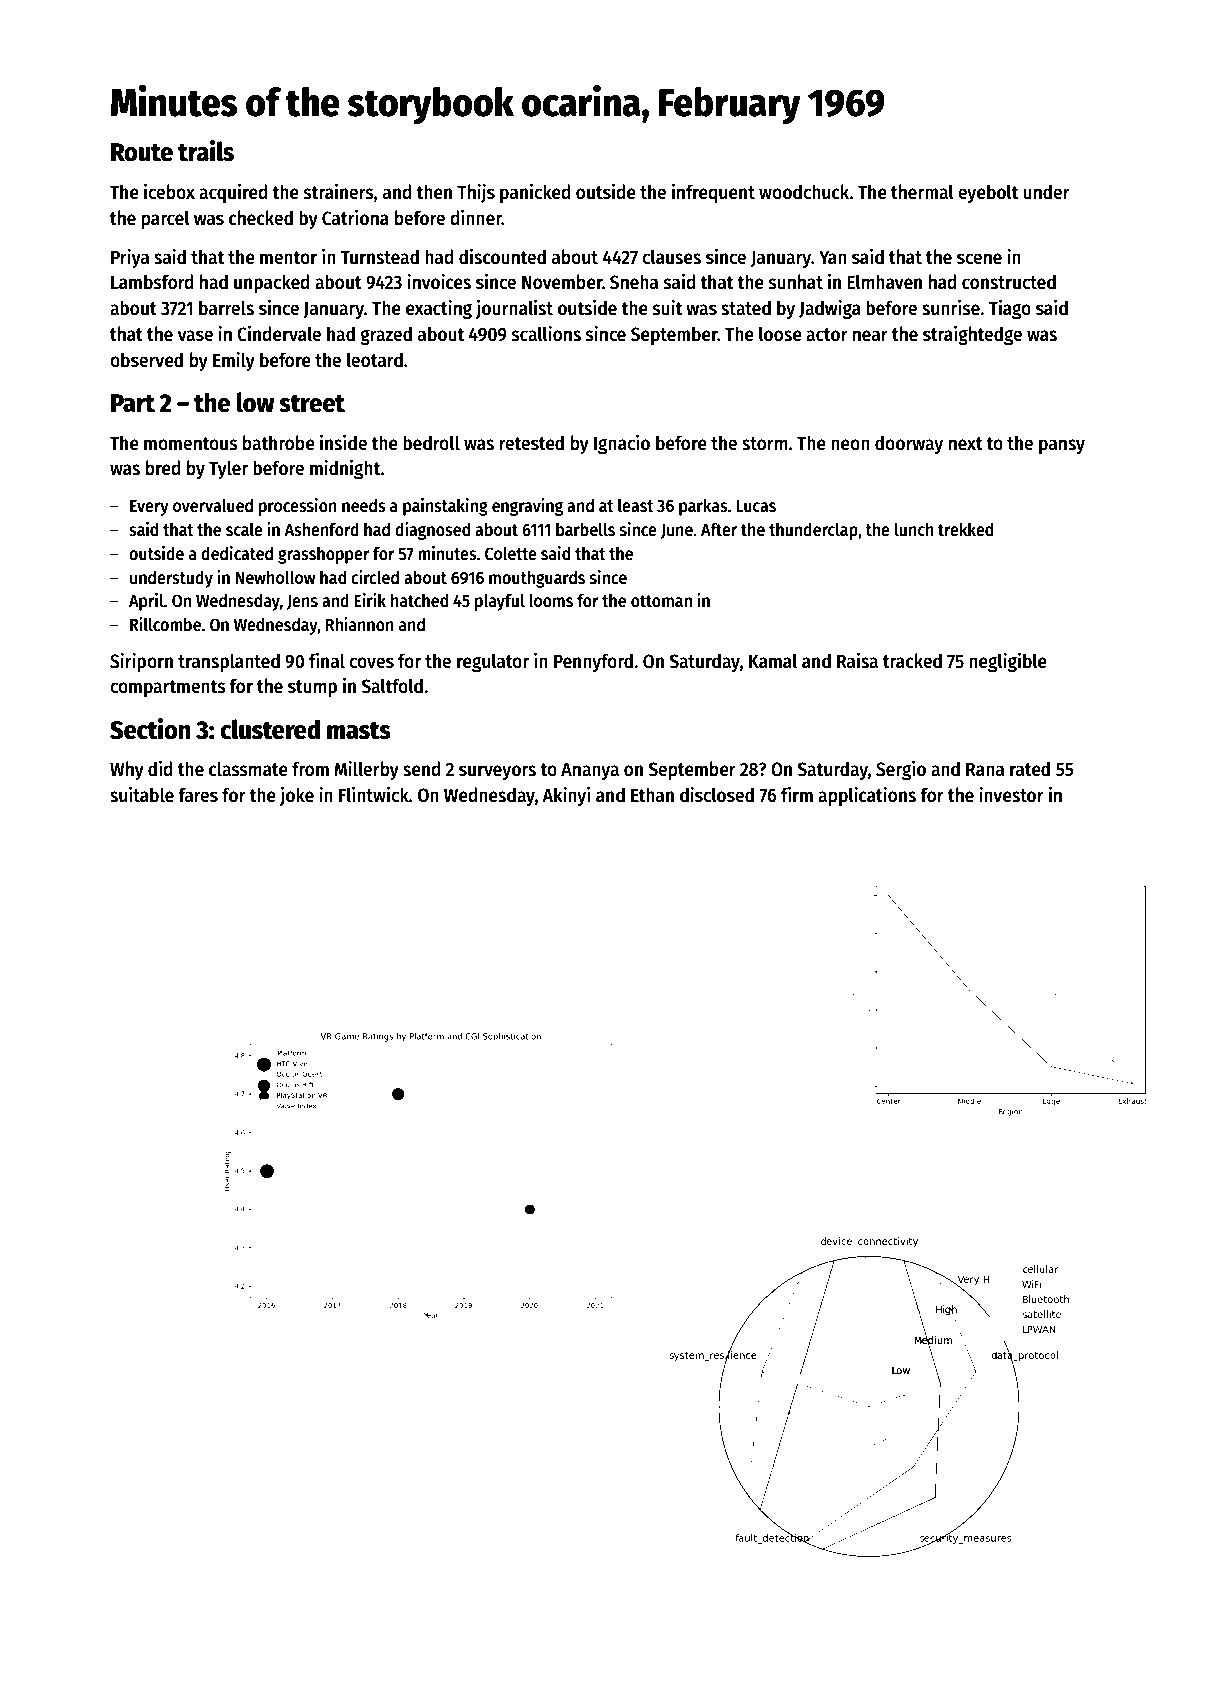 The height and width of the screenshot is (1705, 1206). I want to click on loose, so click(780, 334).
